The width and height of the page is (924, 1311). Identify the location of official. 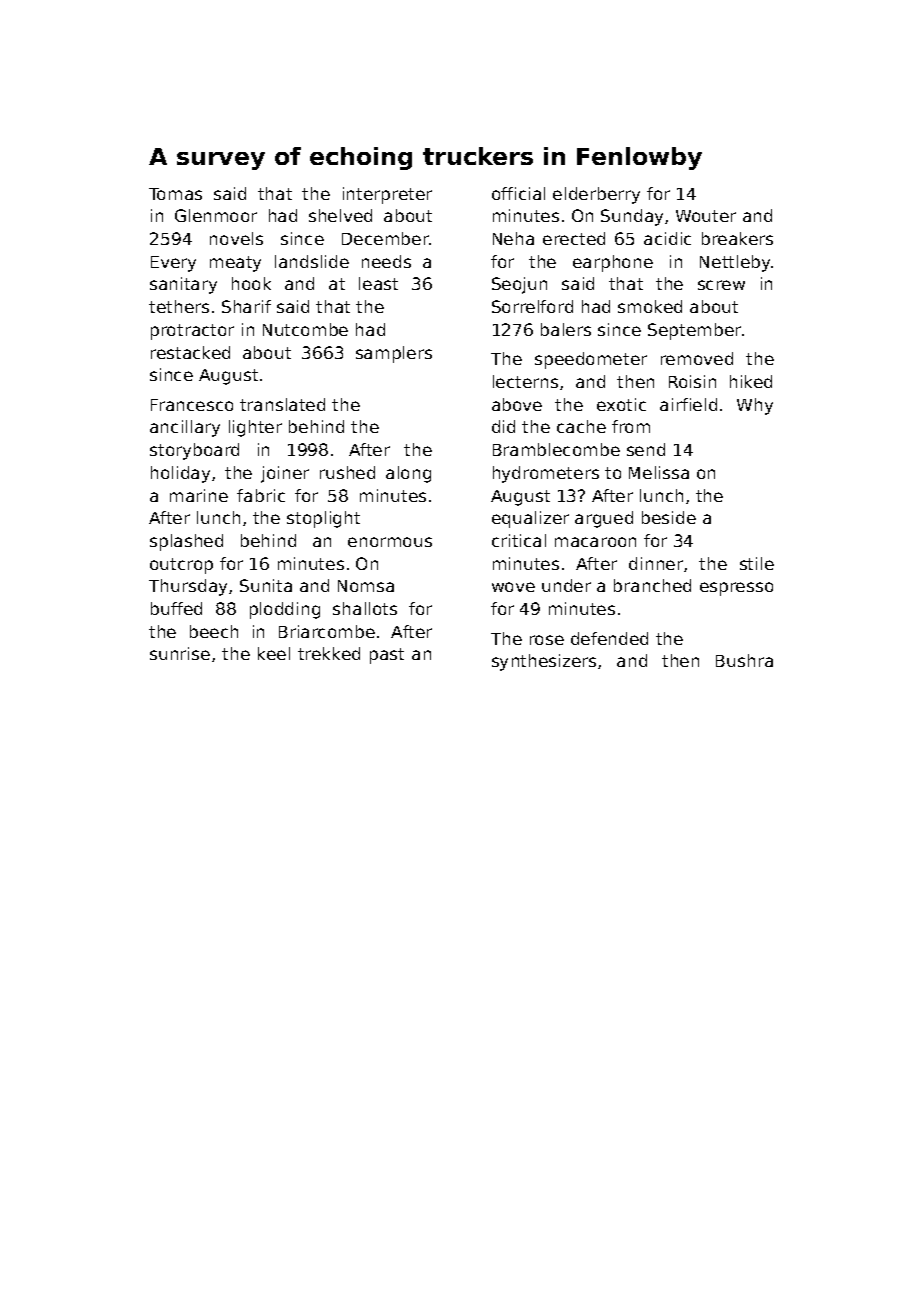
(518, 193).
